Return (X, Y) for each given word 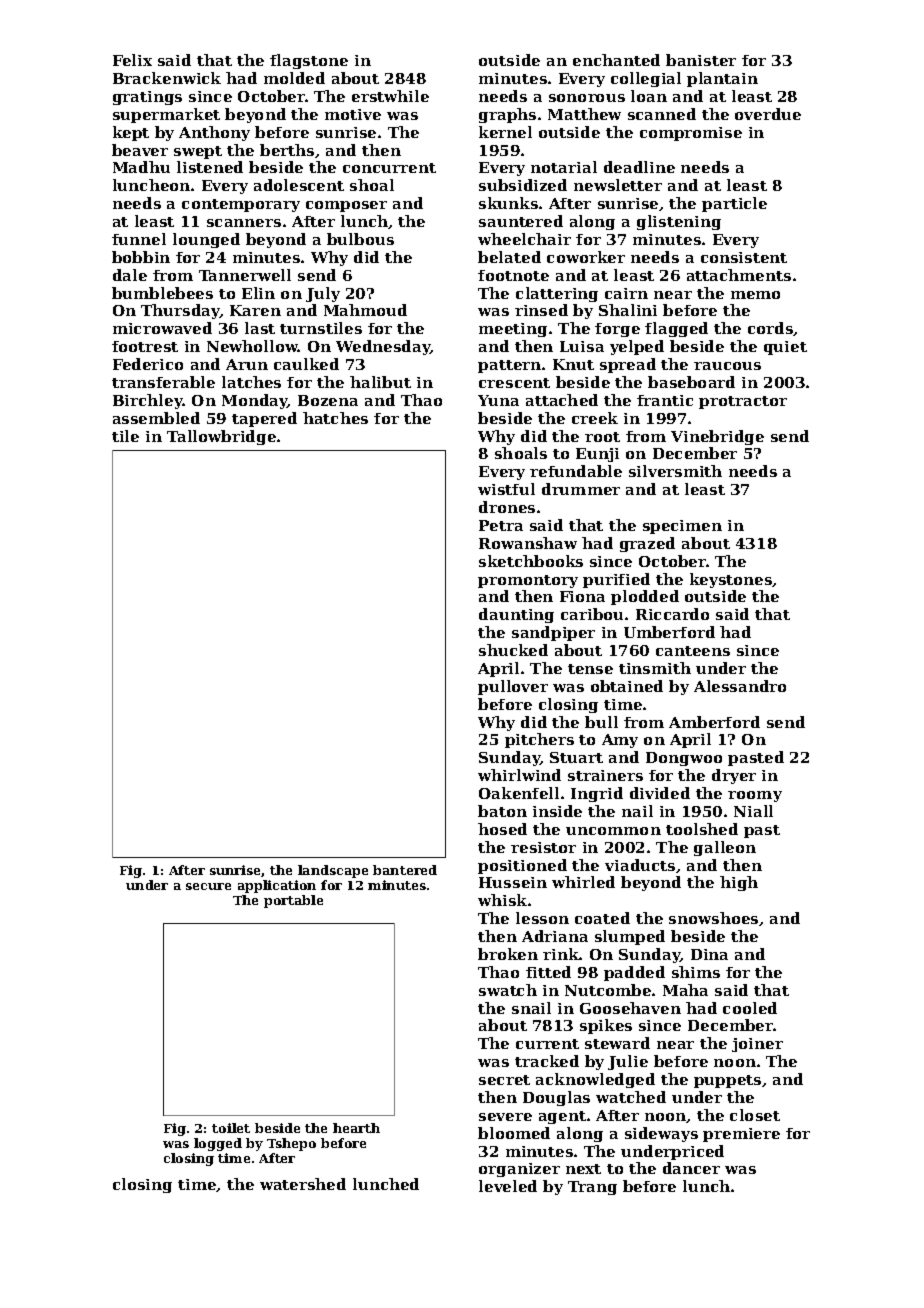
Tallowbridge (221, 437)
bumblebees (162, 293)
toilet (231, 1128)
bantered (405, 870)
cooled (750, 1008)
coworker (586, 257)
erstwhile (390, 96)
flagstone (309, 61)
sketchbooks (531, 561)
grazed (647, 544)
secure (208, 886)
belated (509, 257)
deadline (639, 167)
